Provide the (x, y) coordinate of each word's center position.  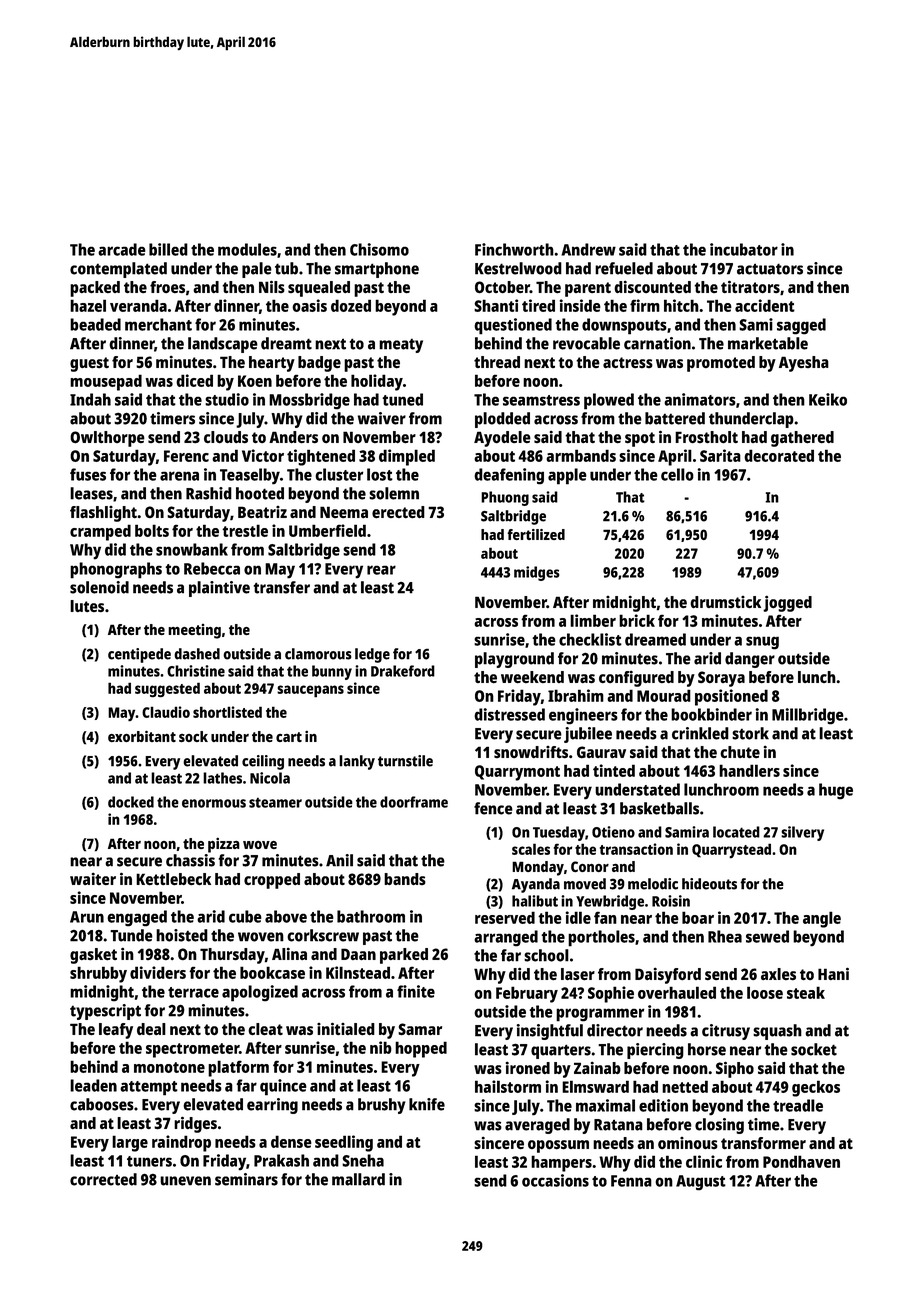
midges (537, 573)
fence (493, 808)
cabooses (102, 1104)
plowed (609, 401)
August (701, 1183)
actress (628, 362)
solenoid (99, 587)
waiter (93, 878)
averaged (537, 1126)
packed (95, 289)
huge (836, 791)
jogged (787, 603)
